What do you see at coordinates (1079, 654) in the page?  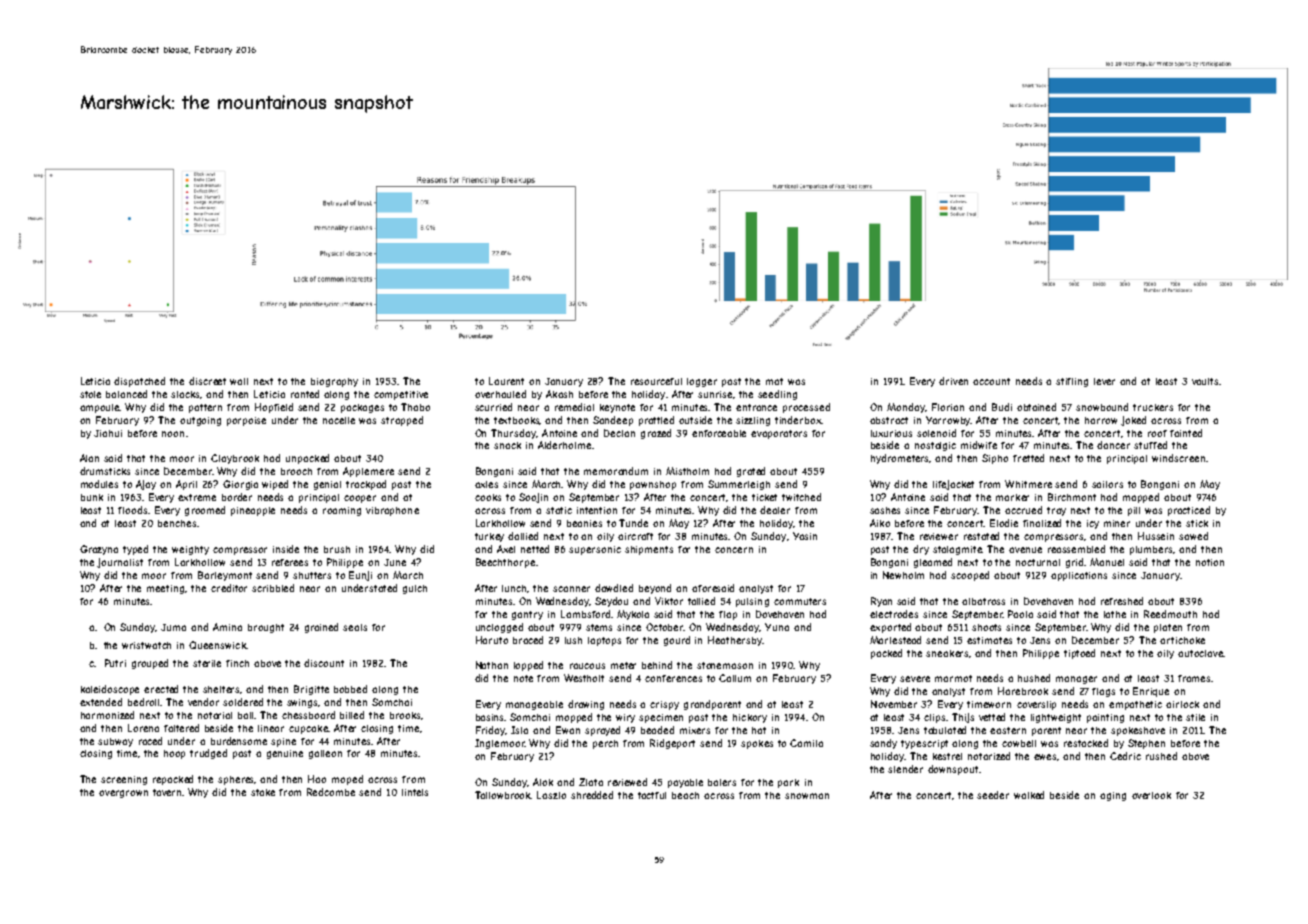 I see `tiptoed` at bounding box center [1079, 654].
